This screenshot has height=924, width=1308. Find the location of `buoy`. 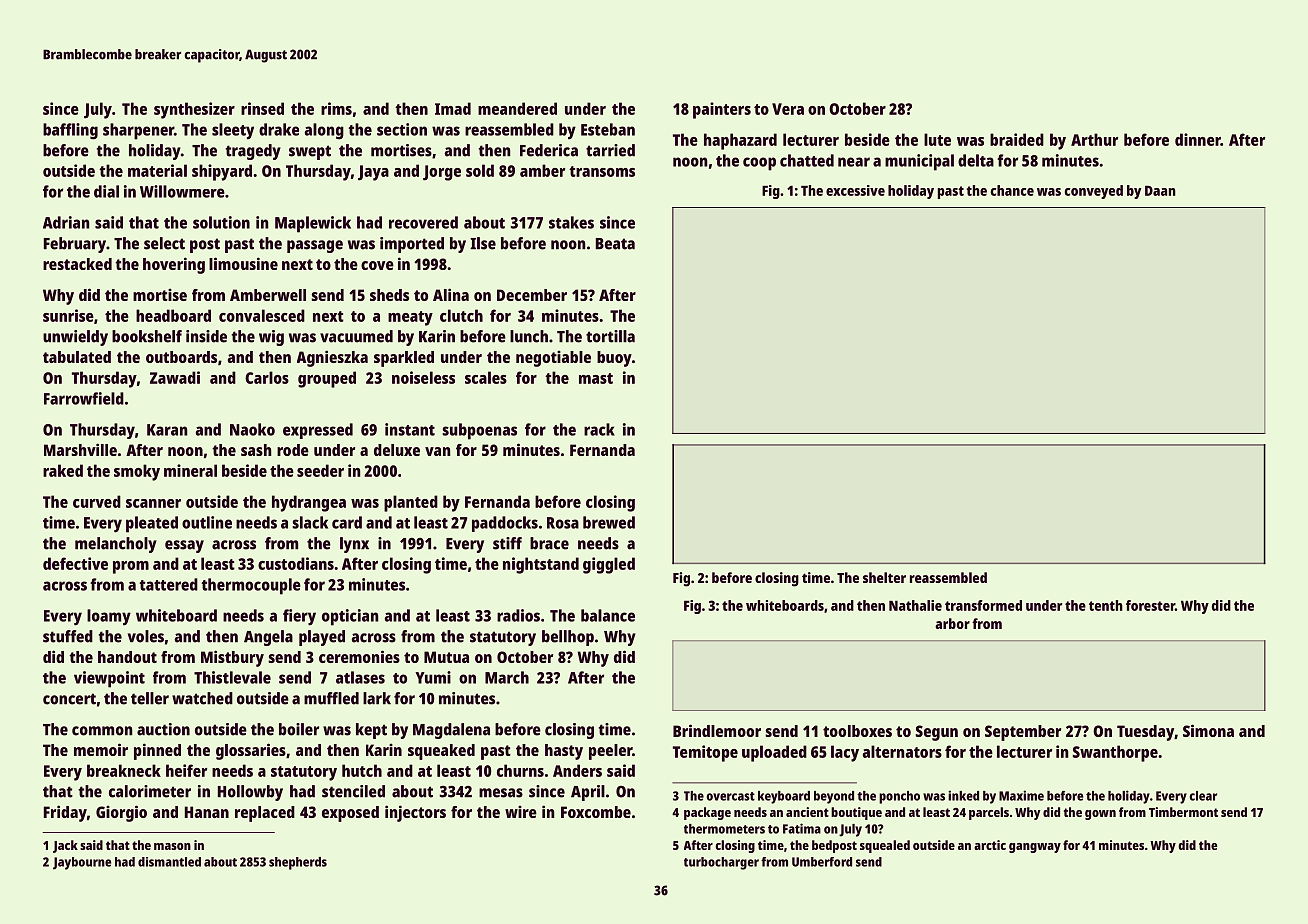

buoy is located at coordinates (614, 359).
